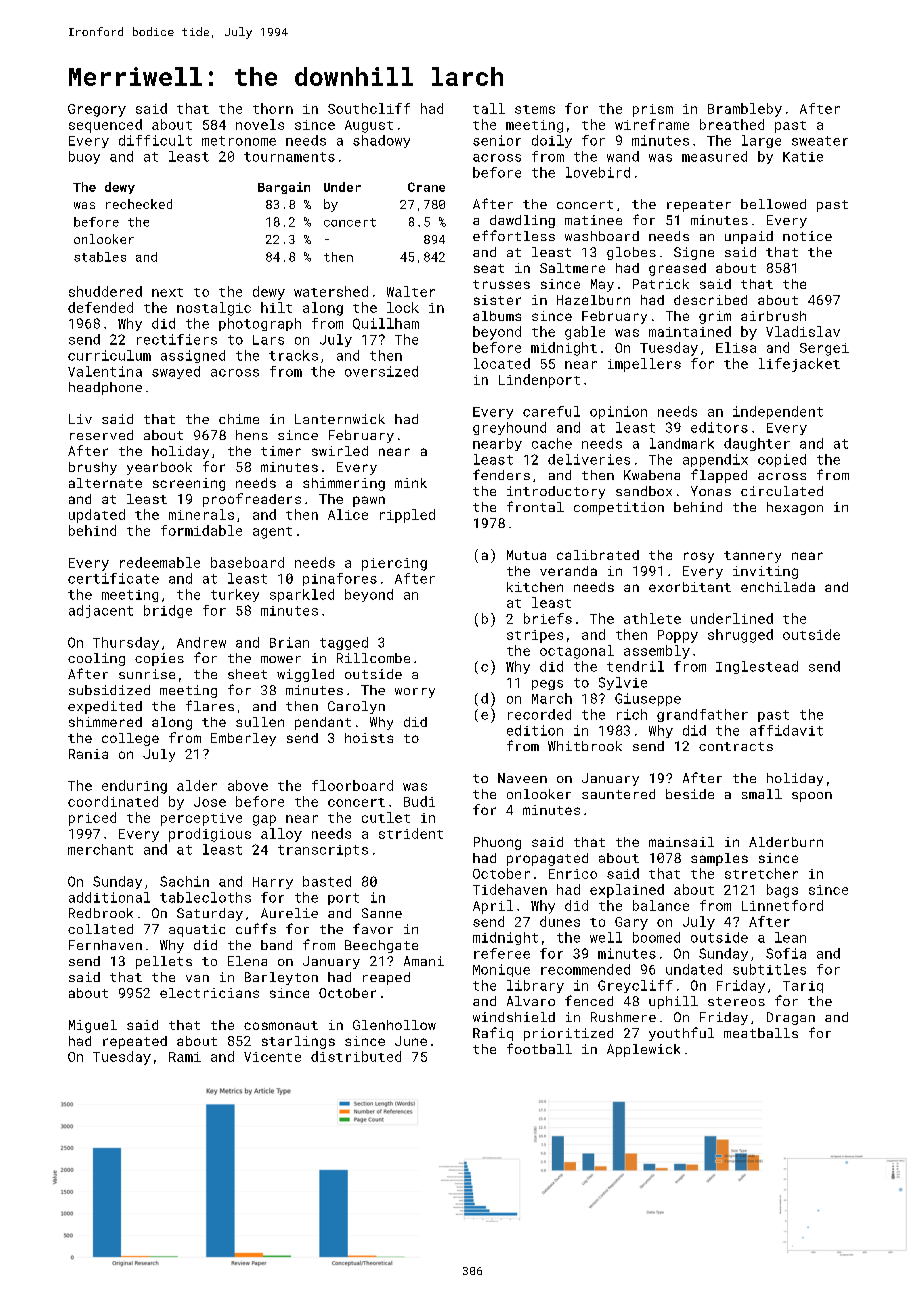 The height and width of the screenshot is (1308, 924). What do you see at coordinates (643, 1050) in the screenshot?
I see `Applewick` at bounding box center [643, 1050].
